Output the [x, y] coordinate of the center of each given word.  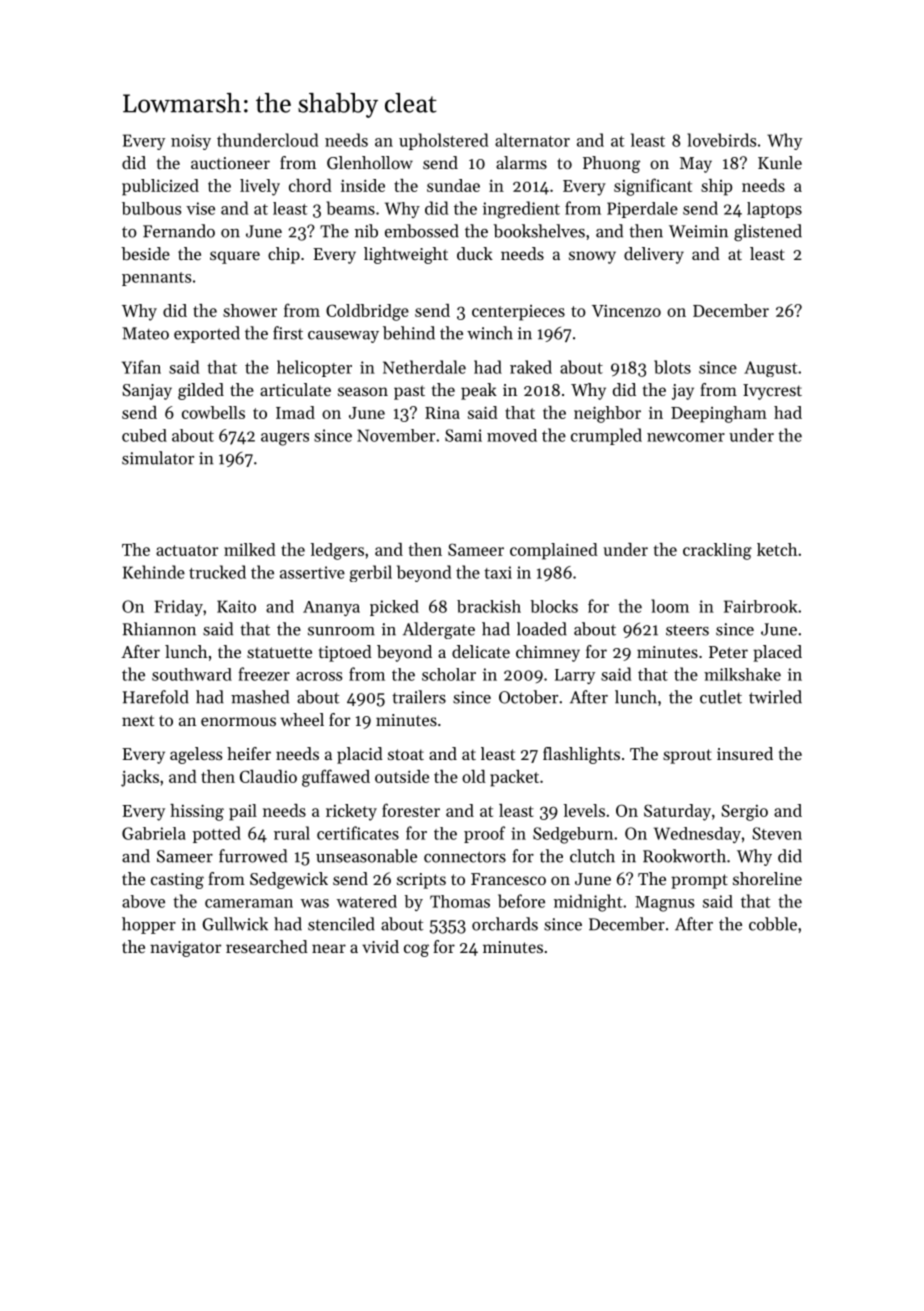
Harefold [156, 697]
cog [416, 950]
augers [285, 439]
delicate [481, 651]
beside [145, 253]
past [409, 392]
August [770, 369]
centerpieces [518, 313]
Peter [728, 652]
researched [267, 946]
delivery [654, 255]
